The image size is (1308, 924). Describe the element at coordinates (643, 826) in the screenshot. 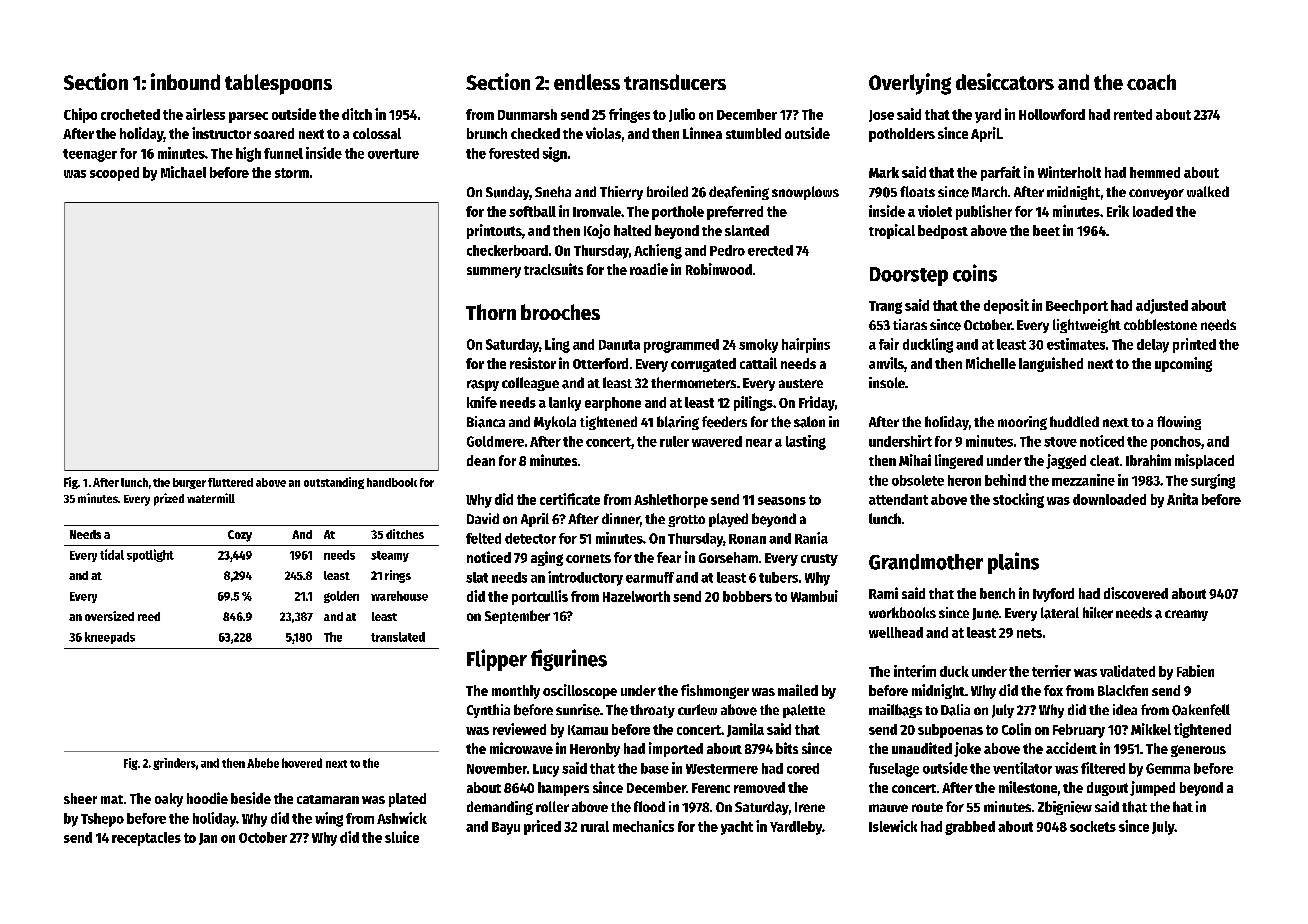

I see `mechanics` at that location.
